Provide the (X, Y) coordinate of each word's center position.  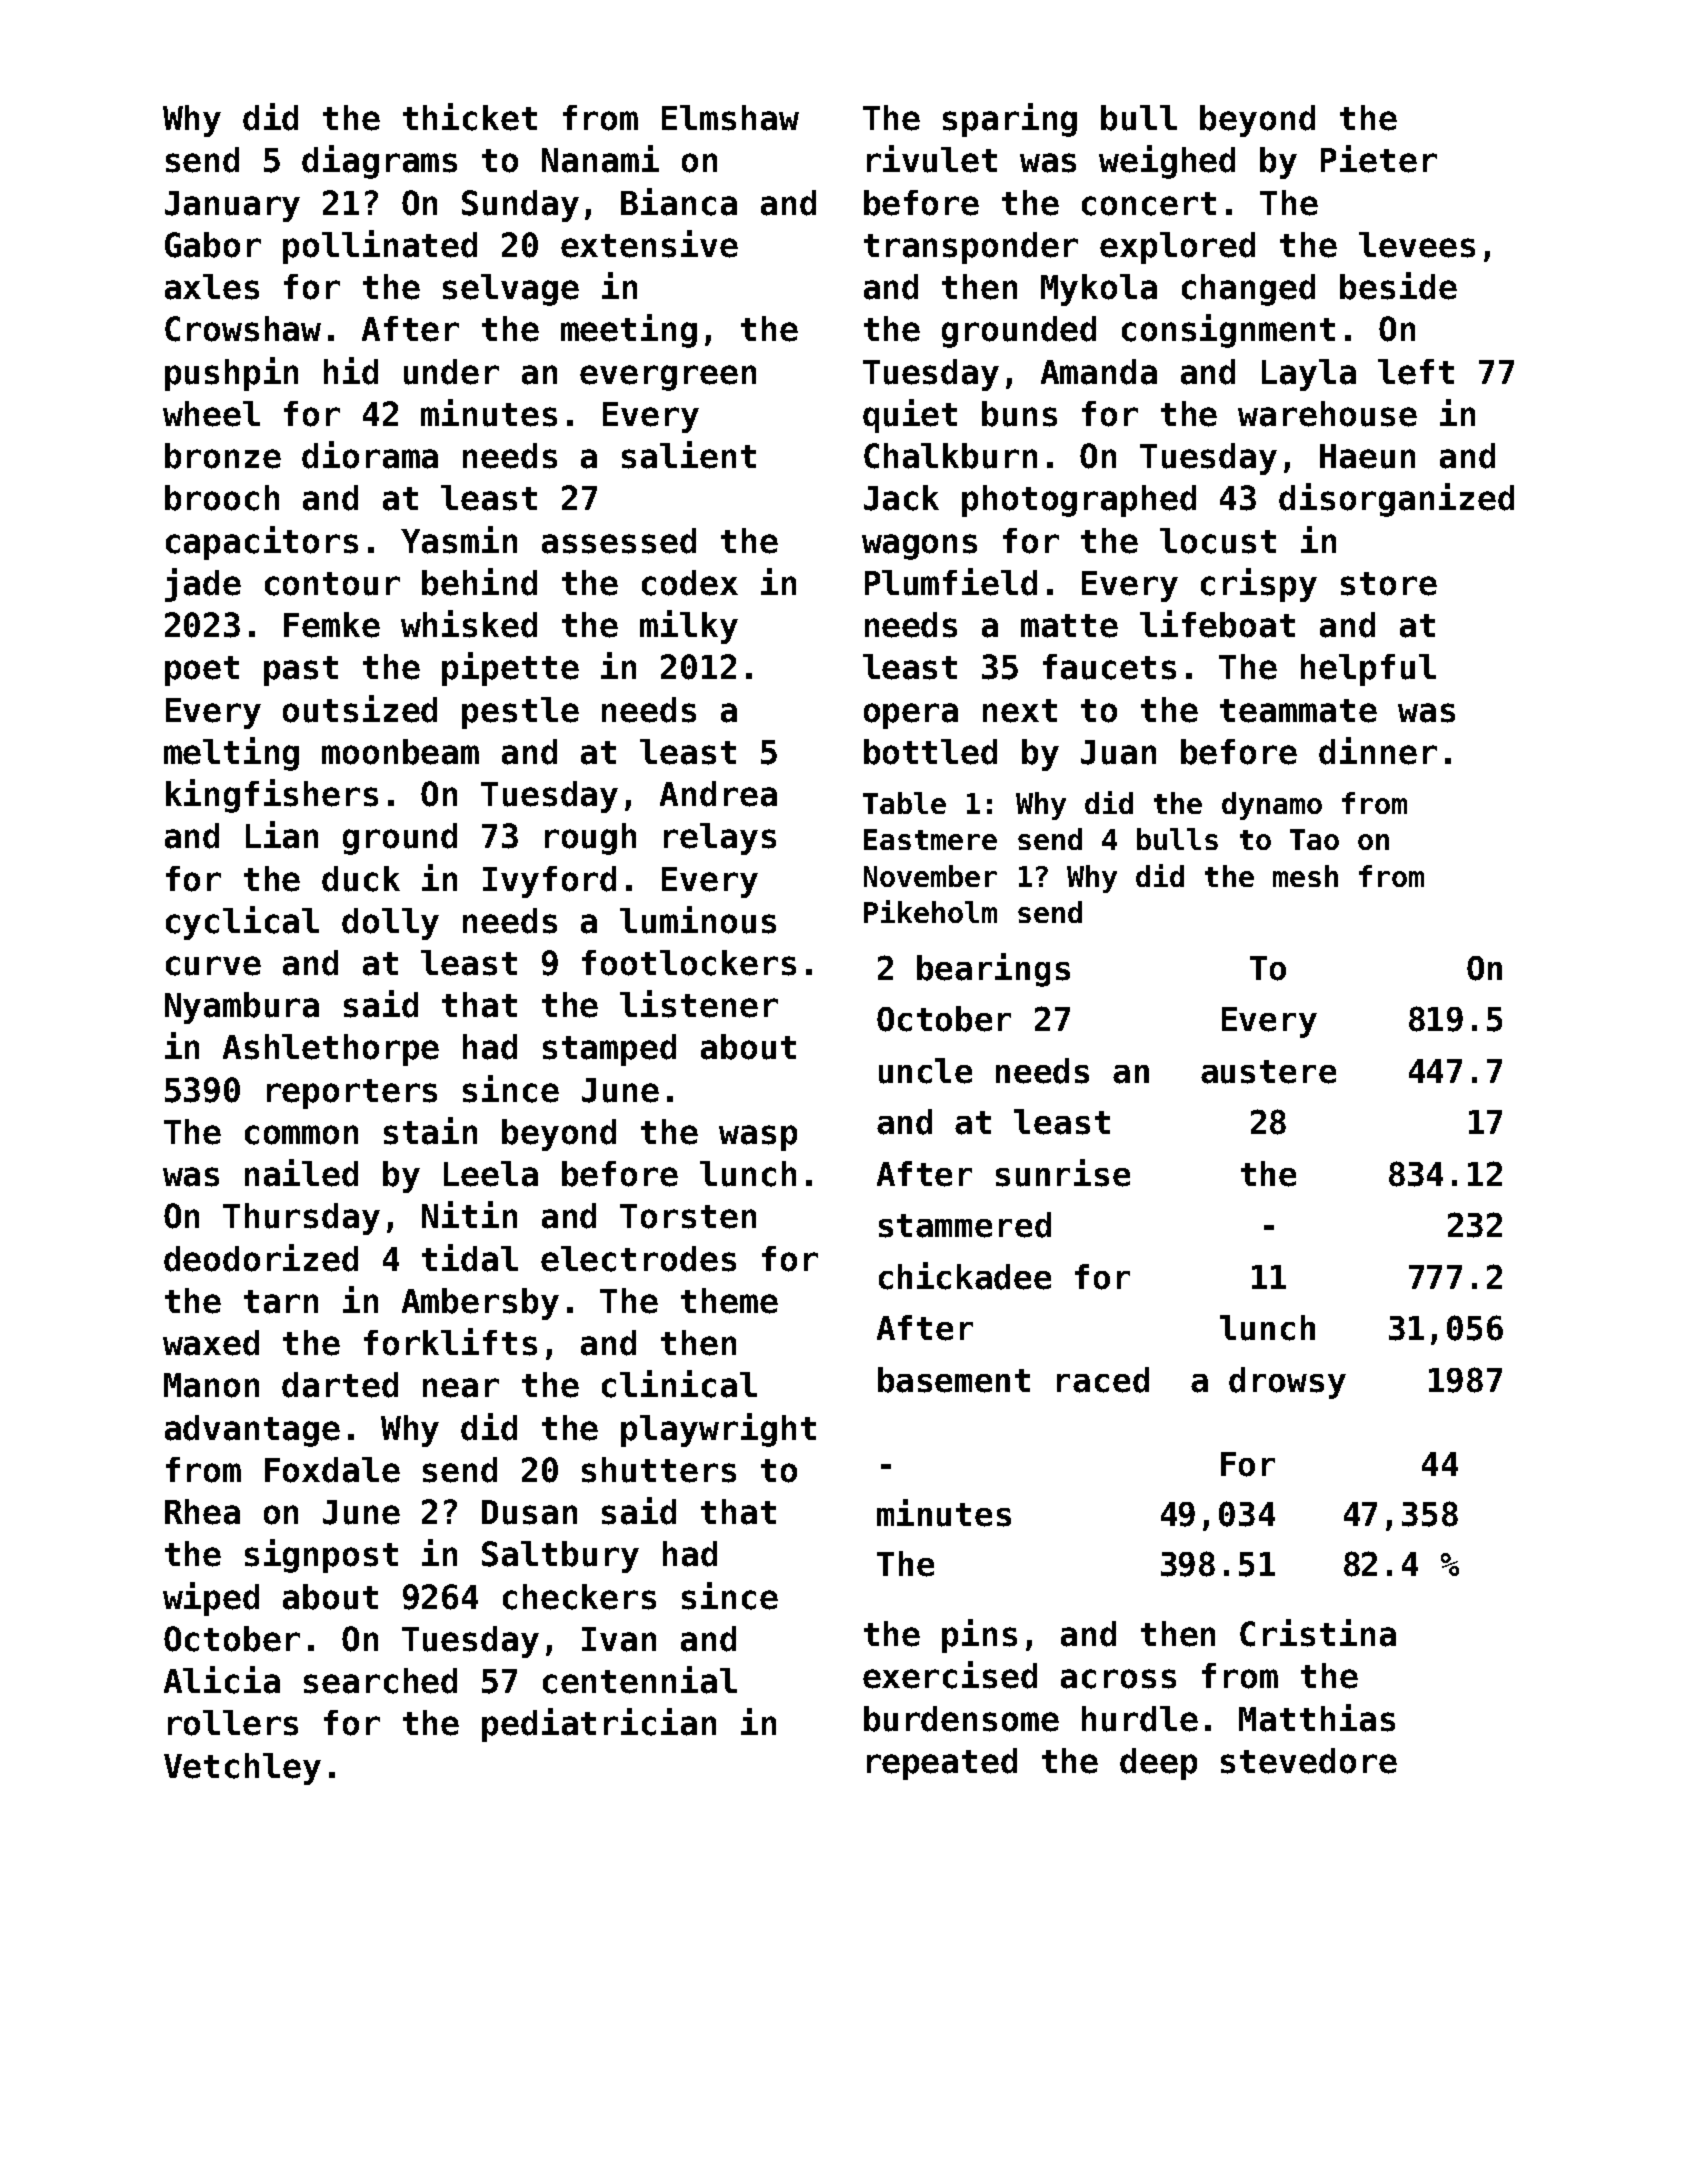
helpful (1368, 670)
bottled (930, 752)
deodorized (261, 1258)
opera (911, 716)
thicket (470, 117)
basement (954, 1380)
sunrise (1063, 1173)
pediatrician (599, 1725)
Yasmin (459, 540)
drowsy (1287, 1383)
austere (1268, 1072)
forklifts (450, 1342)
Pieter (1379, 159)
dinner (1378, 751)
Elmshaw (730, 118)
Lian (282, 835)
